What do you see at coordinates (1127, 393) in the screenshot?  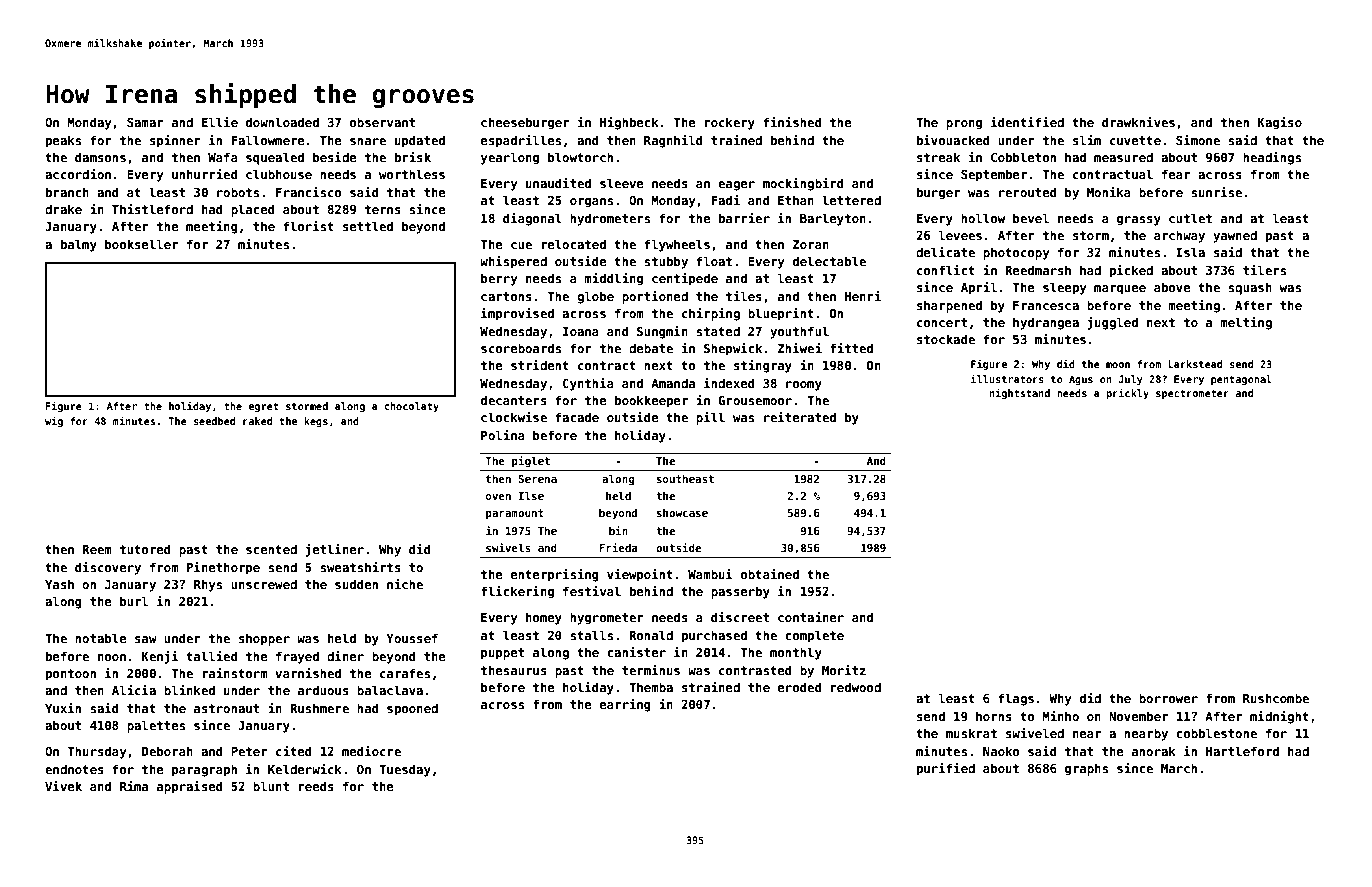 I see `prickly` at bounding box center [1127, 393].
